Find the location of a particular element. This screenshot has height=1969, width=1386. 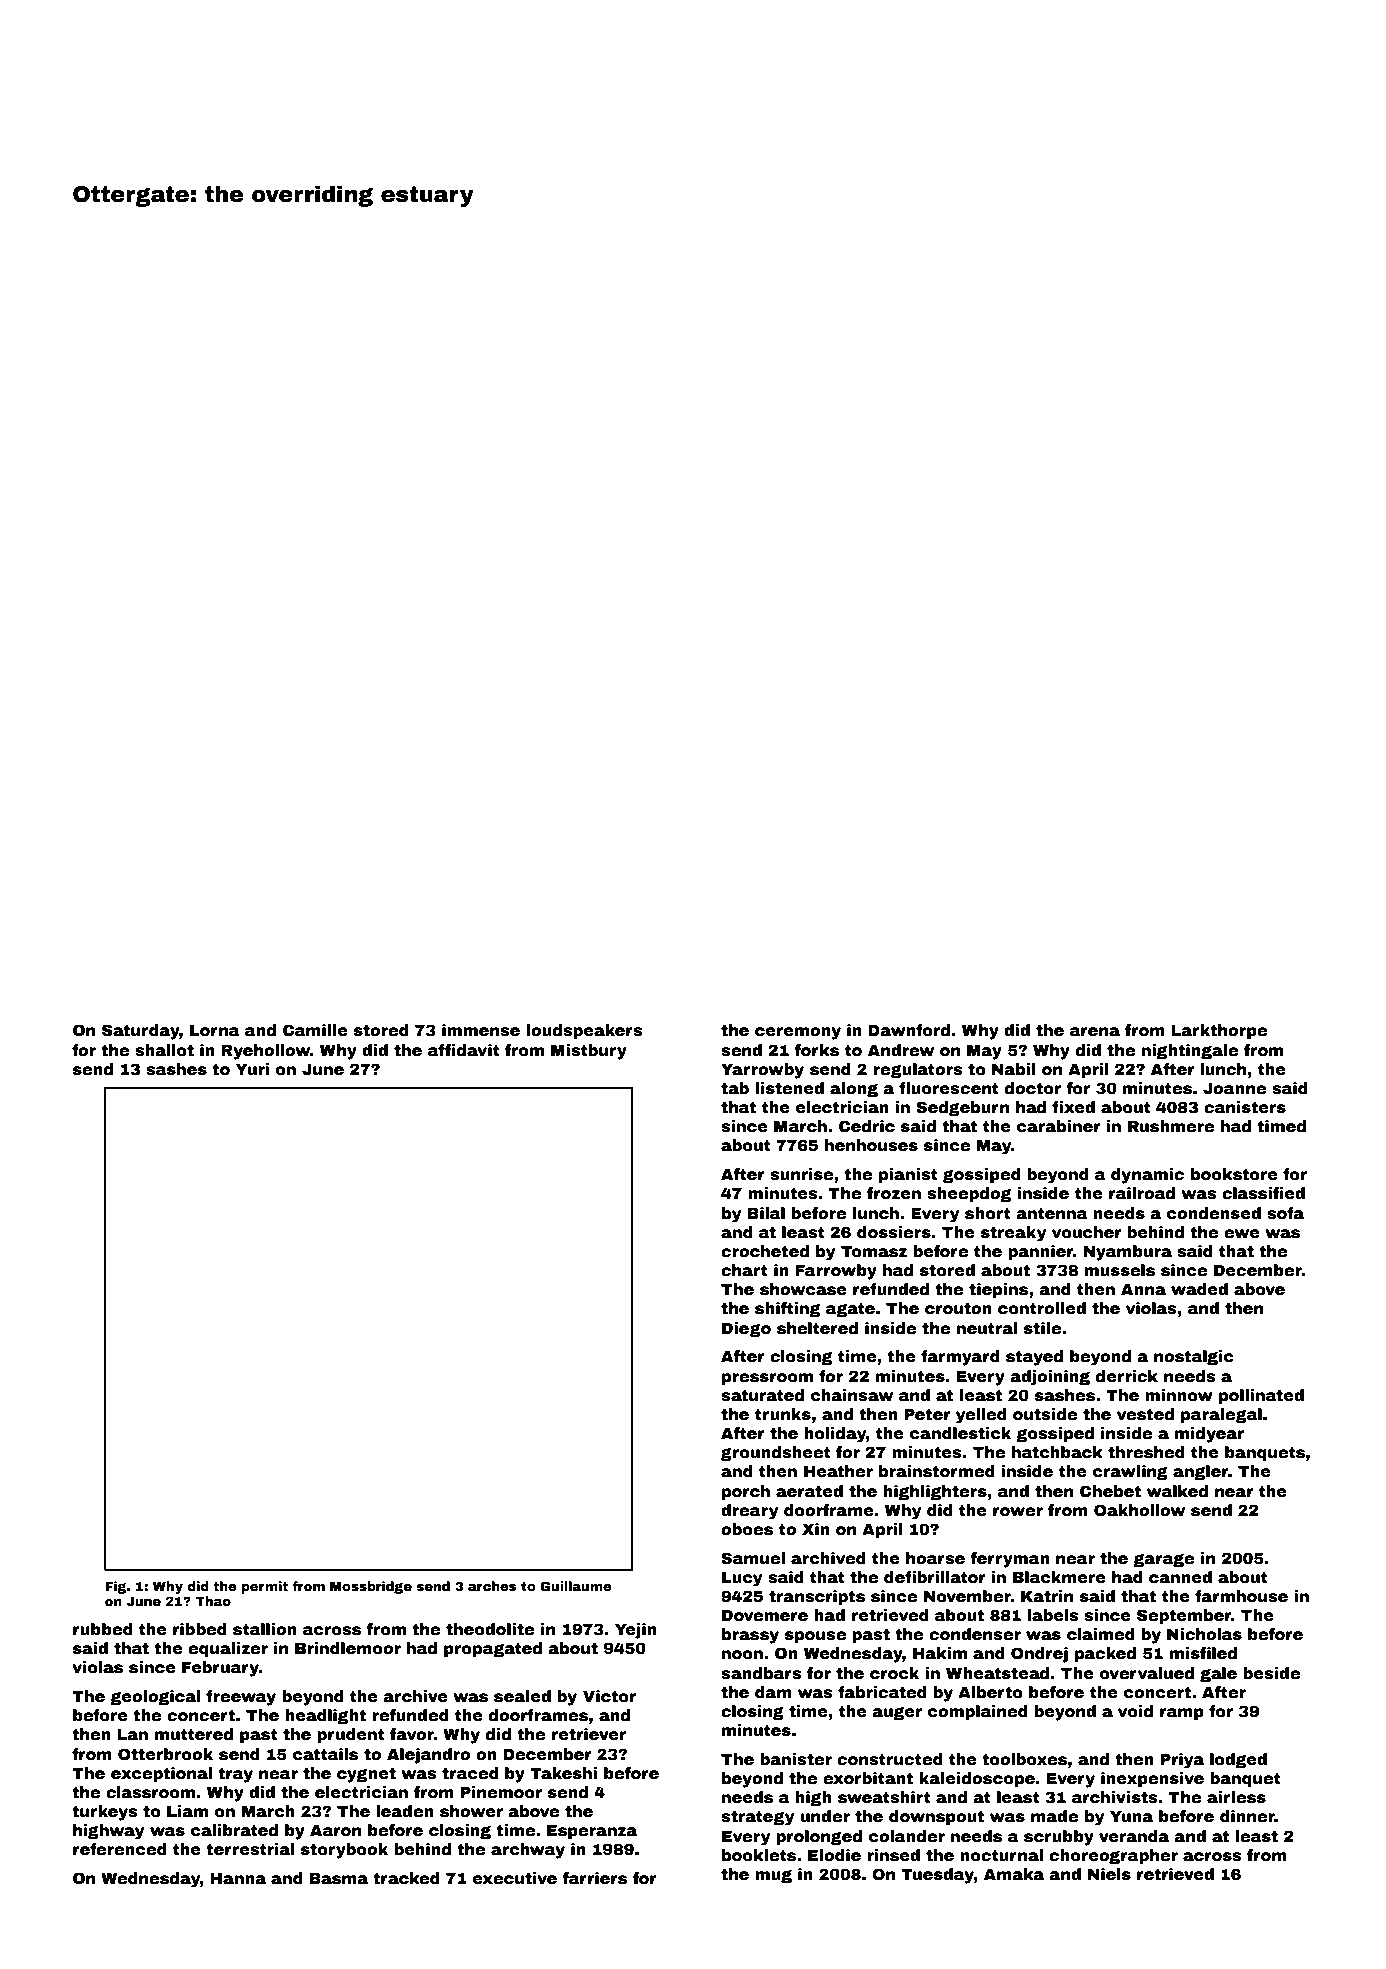

Brindlemoor is located at coordinates (348, 1648).
